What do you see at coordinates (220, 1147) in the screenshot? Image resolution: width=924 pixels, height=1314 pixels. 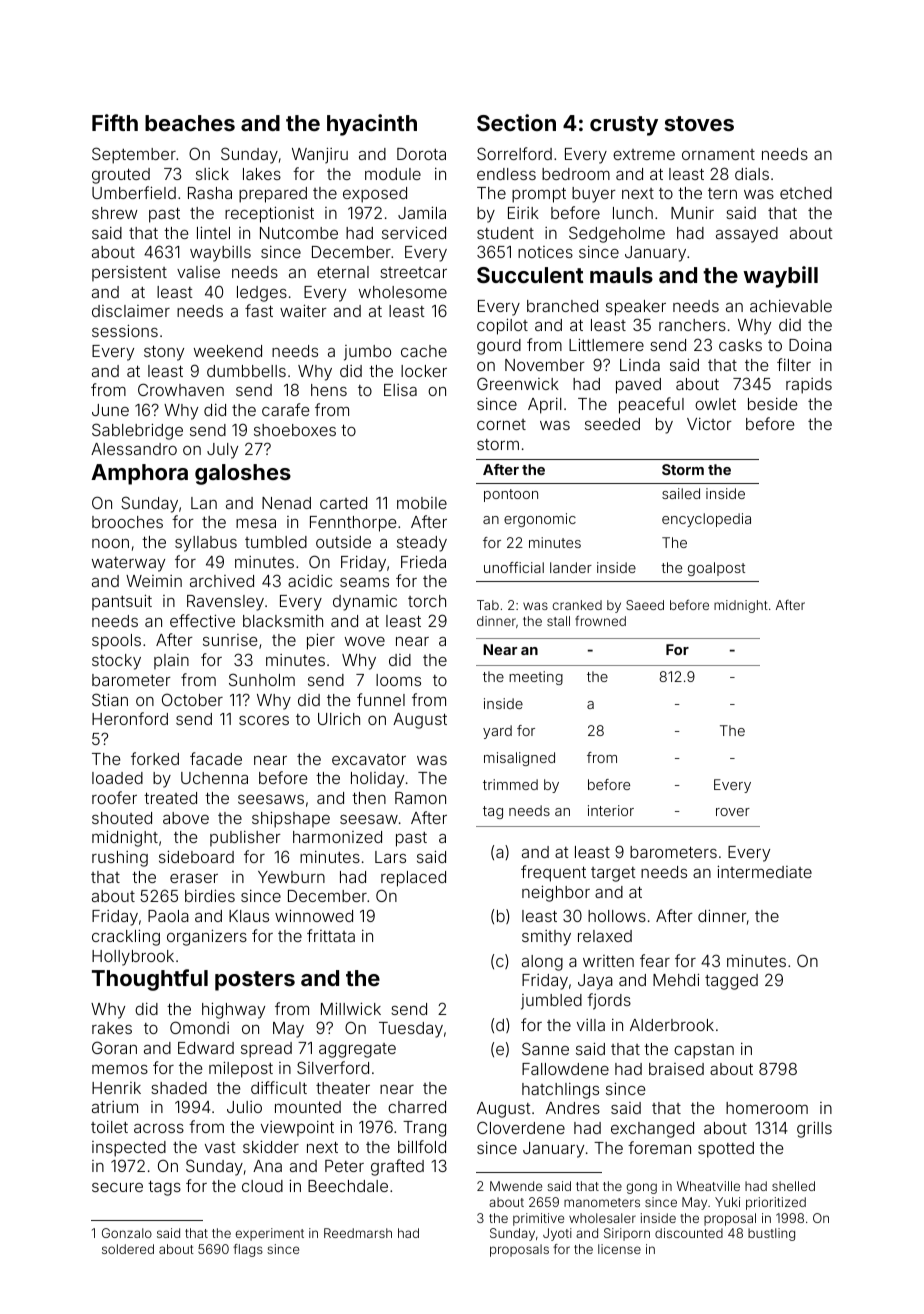 I see `vast` at bounding box center [220, 1147].
